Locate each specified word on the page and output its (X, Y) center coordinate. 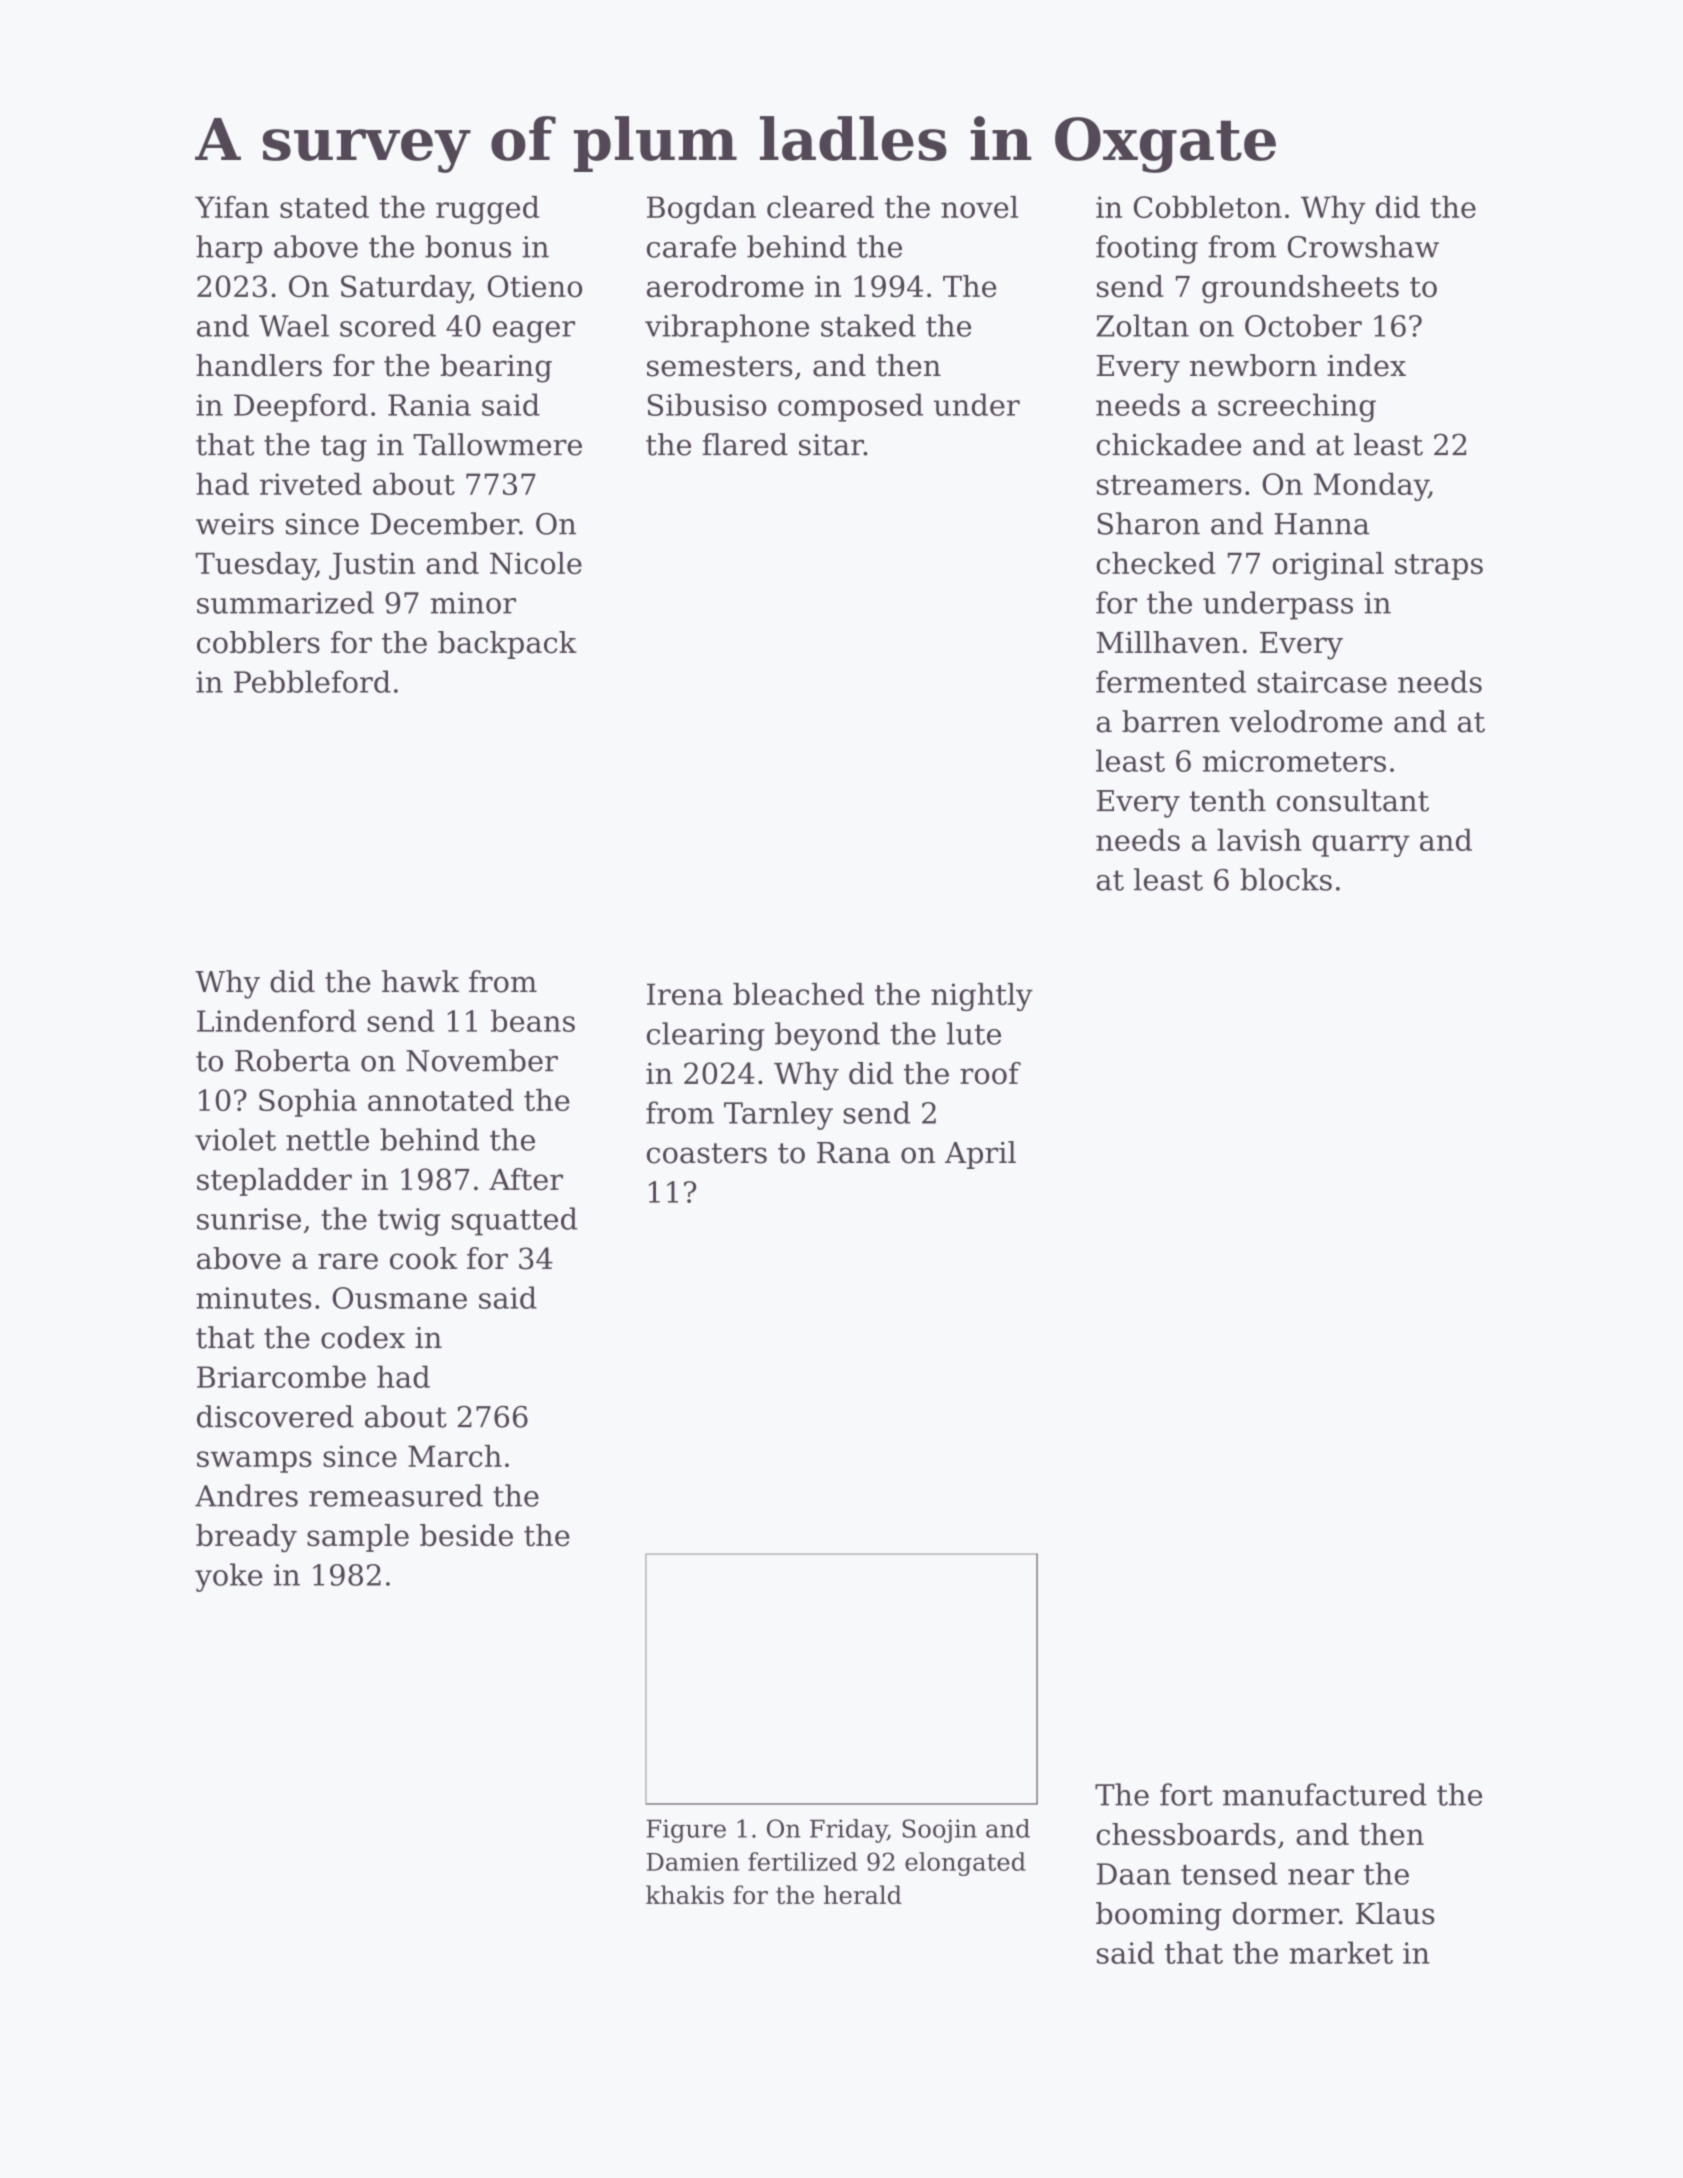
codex (363, 1337)
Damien (693, 1862)
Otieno (535, 286)
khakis (685, 1894)
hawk (420, 981)
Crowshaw (1363, 246)
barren (1171, 721)
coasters (707, 1153)
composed (850, 407)
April (980, 1155)
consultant (1353, 800)
